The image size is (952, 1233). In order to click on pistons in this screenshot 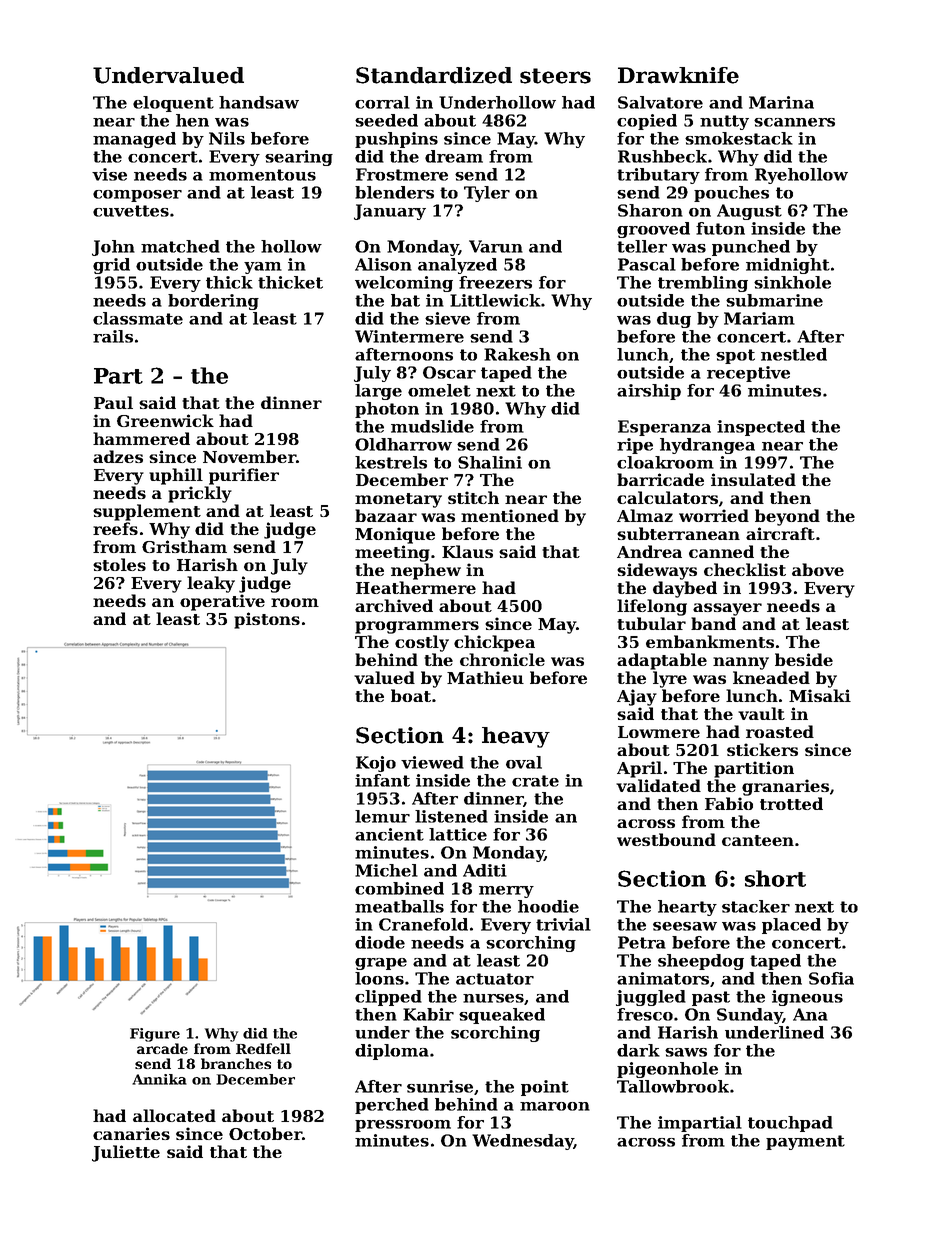, I will do `click(267, 620)`.
